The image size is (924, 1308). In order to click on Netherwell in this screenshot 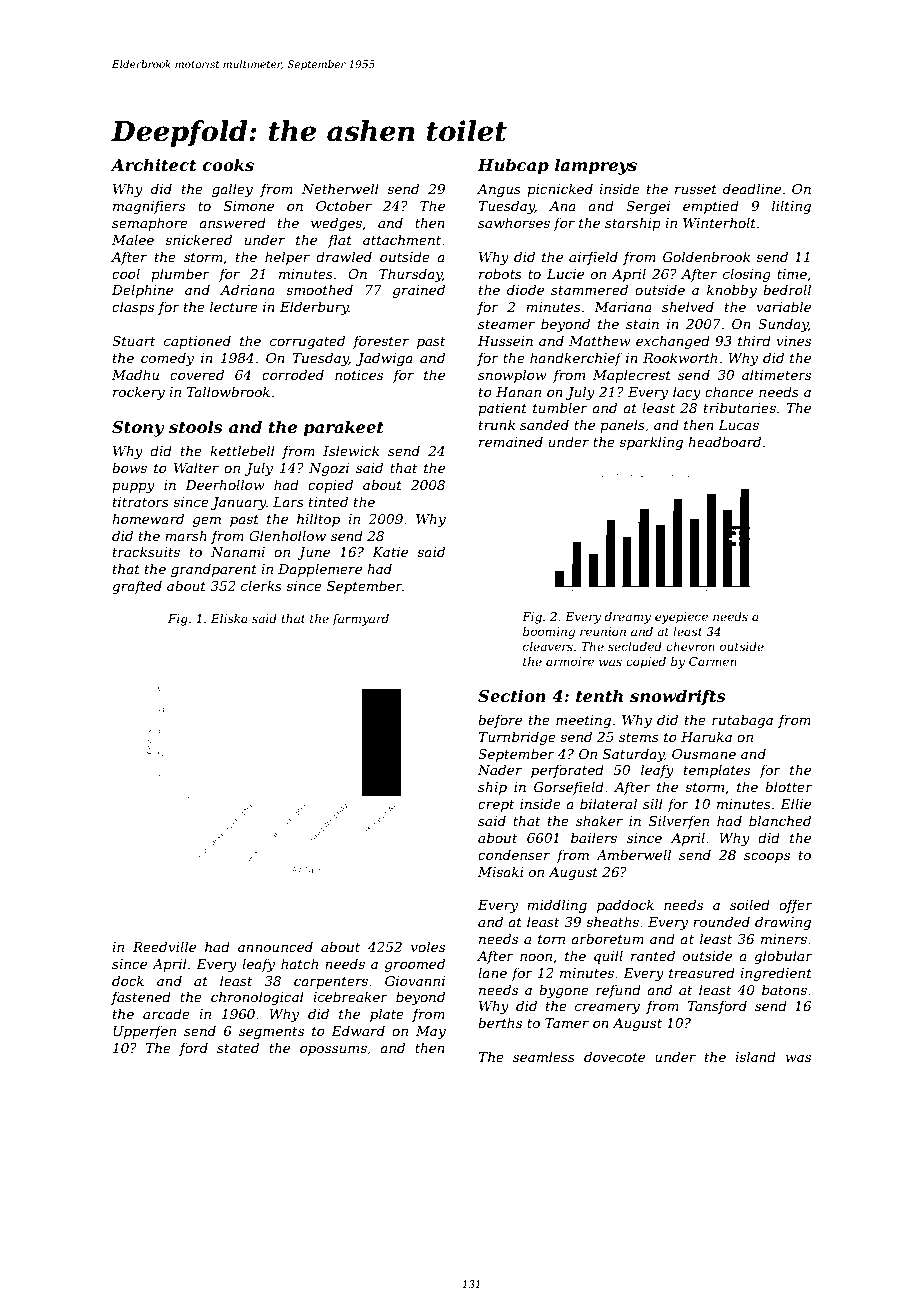, I will do `click(340, 188)`.
